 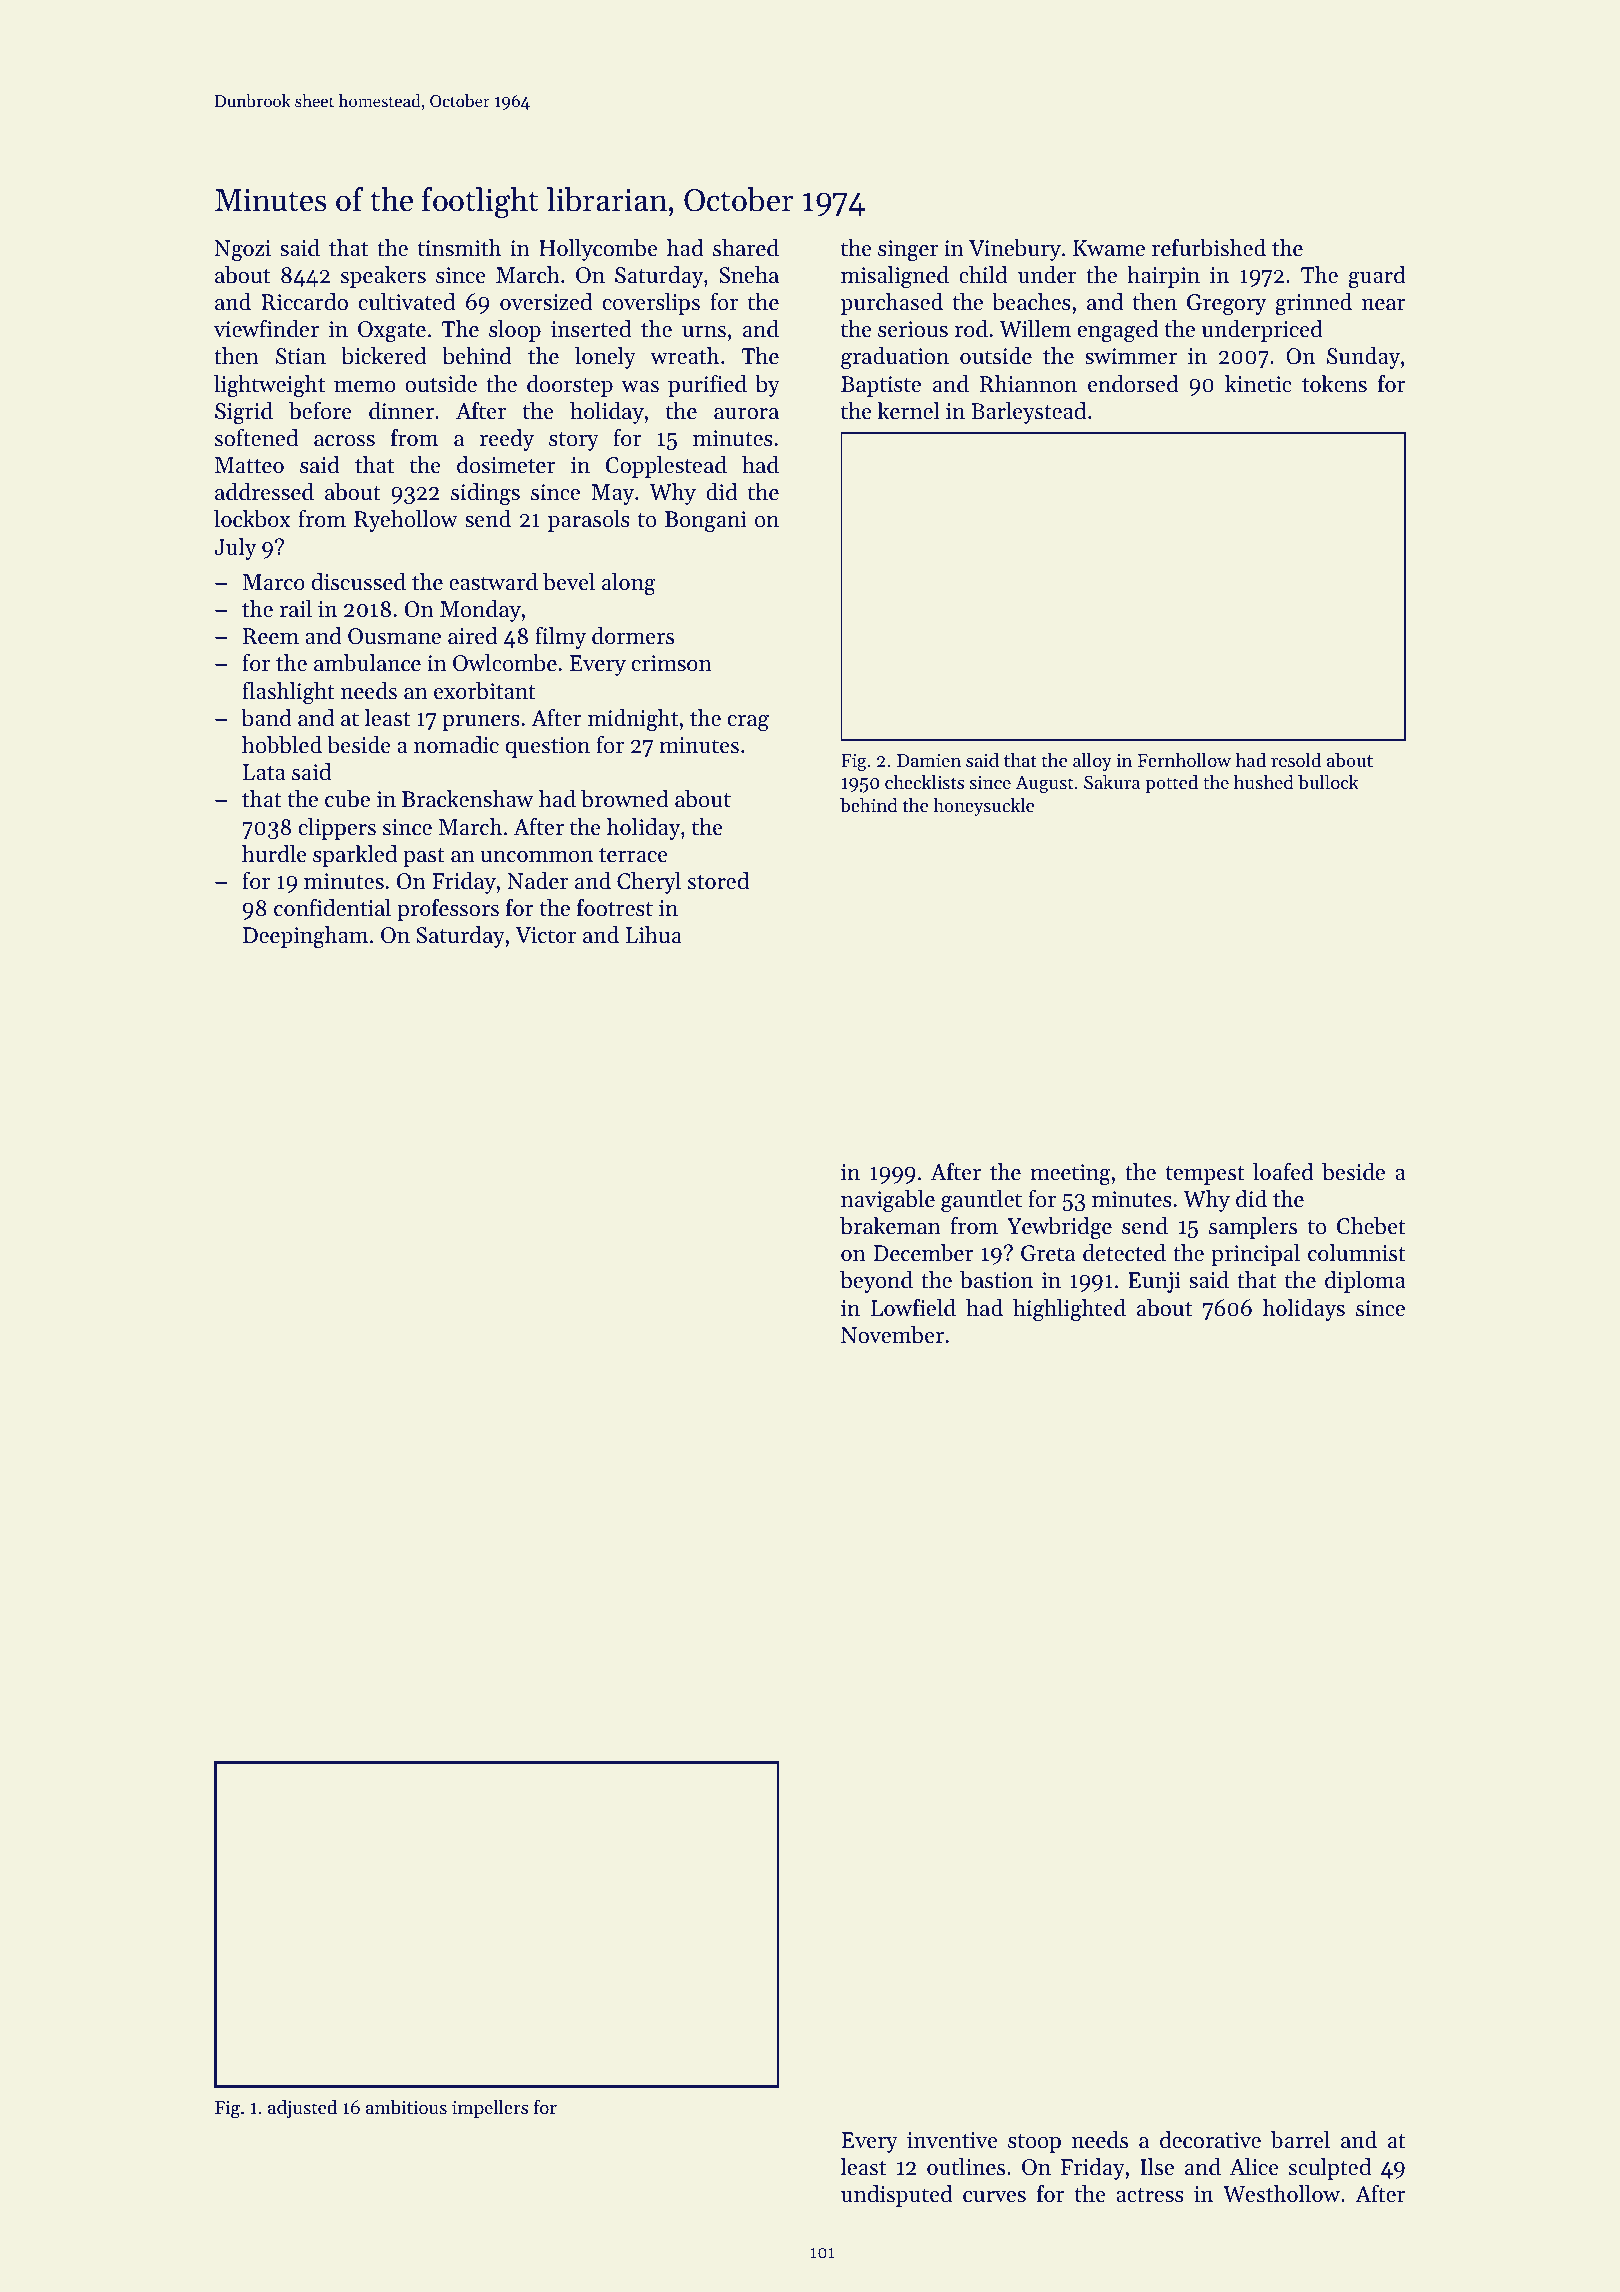 I want to click on highlighted, so click(x=1069, y=1310).
